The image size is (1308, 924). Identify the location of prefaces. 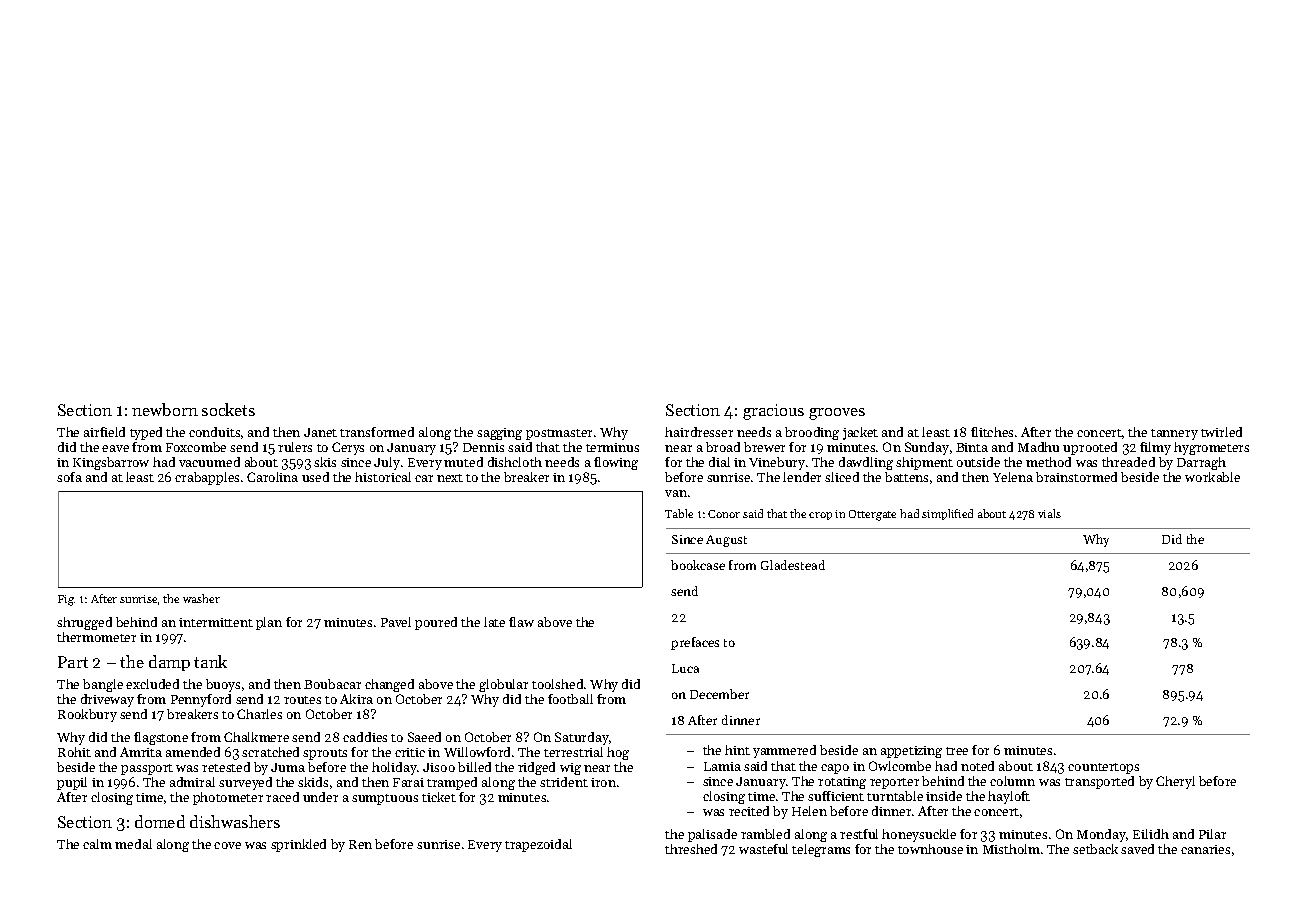
(695, 643).
